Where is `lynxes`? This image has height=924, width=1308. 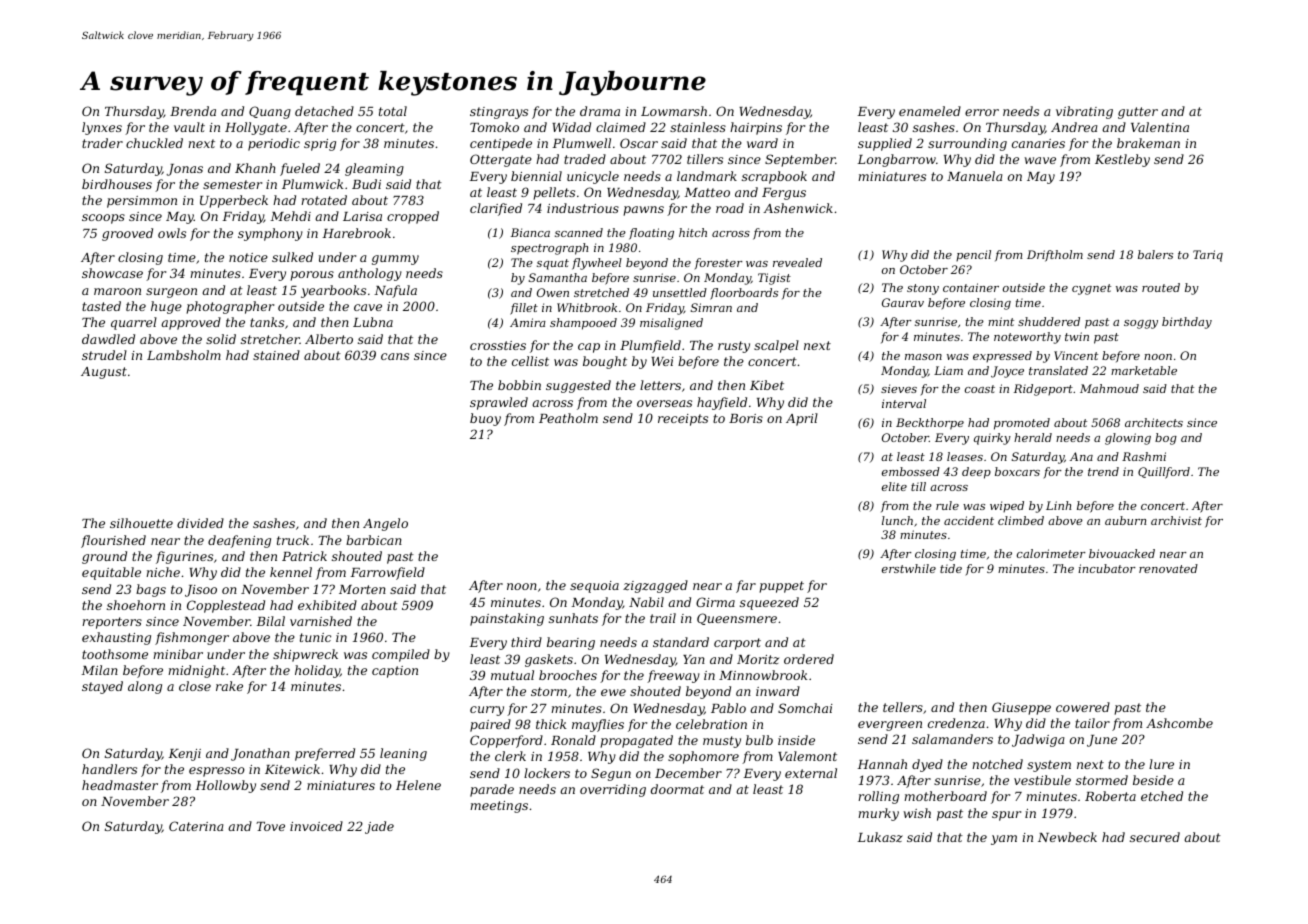 lynxes is located at coordinates (102, 128).
